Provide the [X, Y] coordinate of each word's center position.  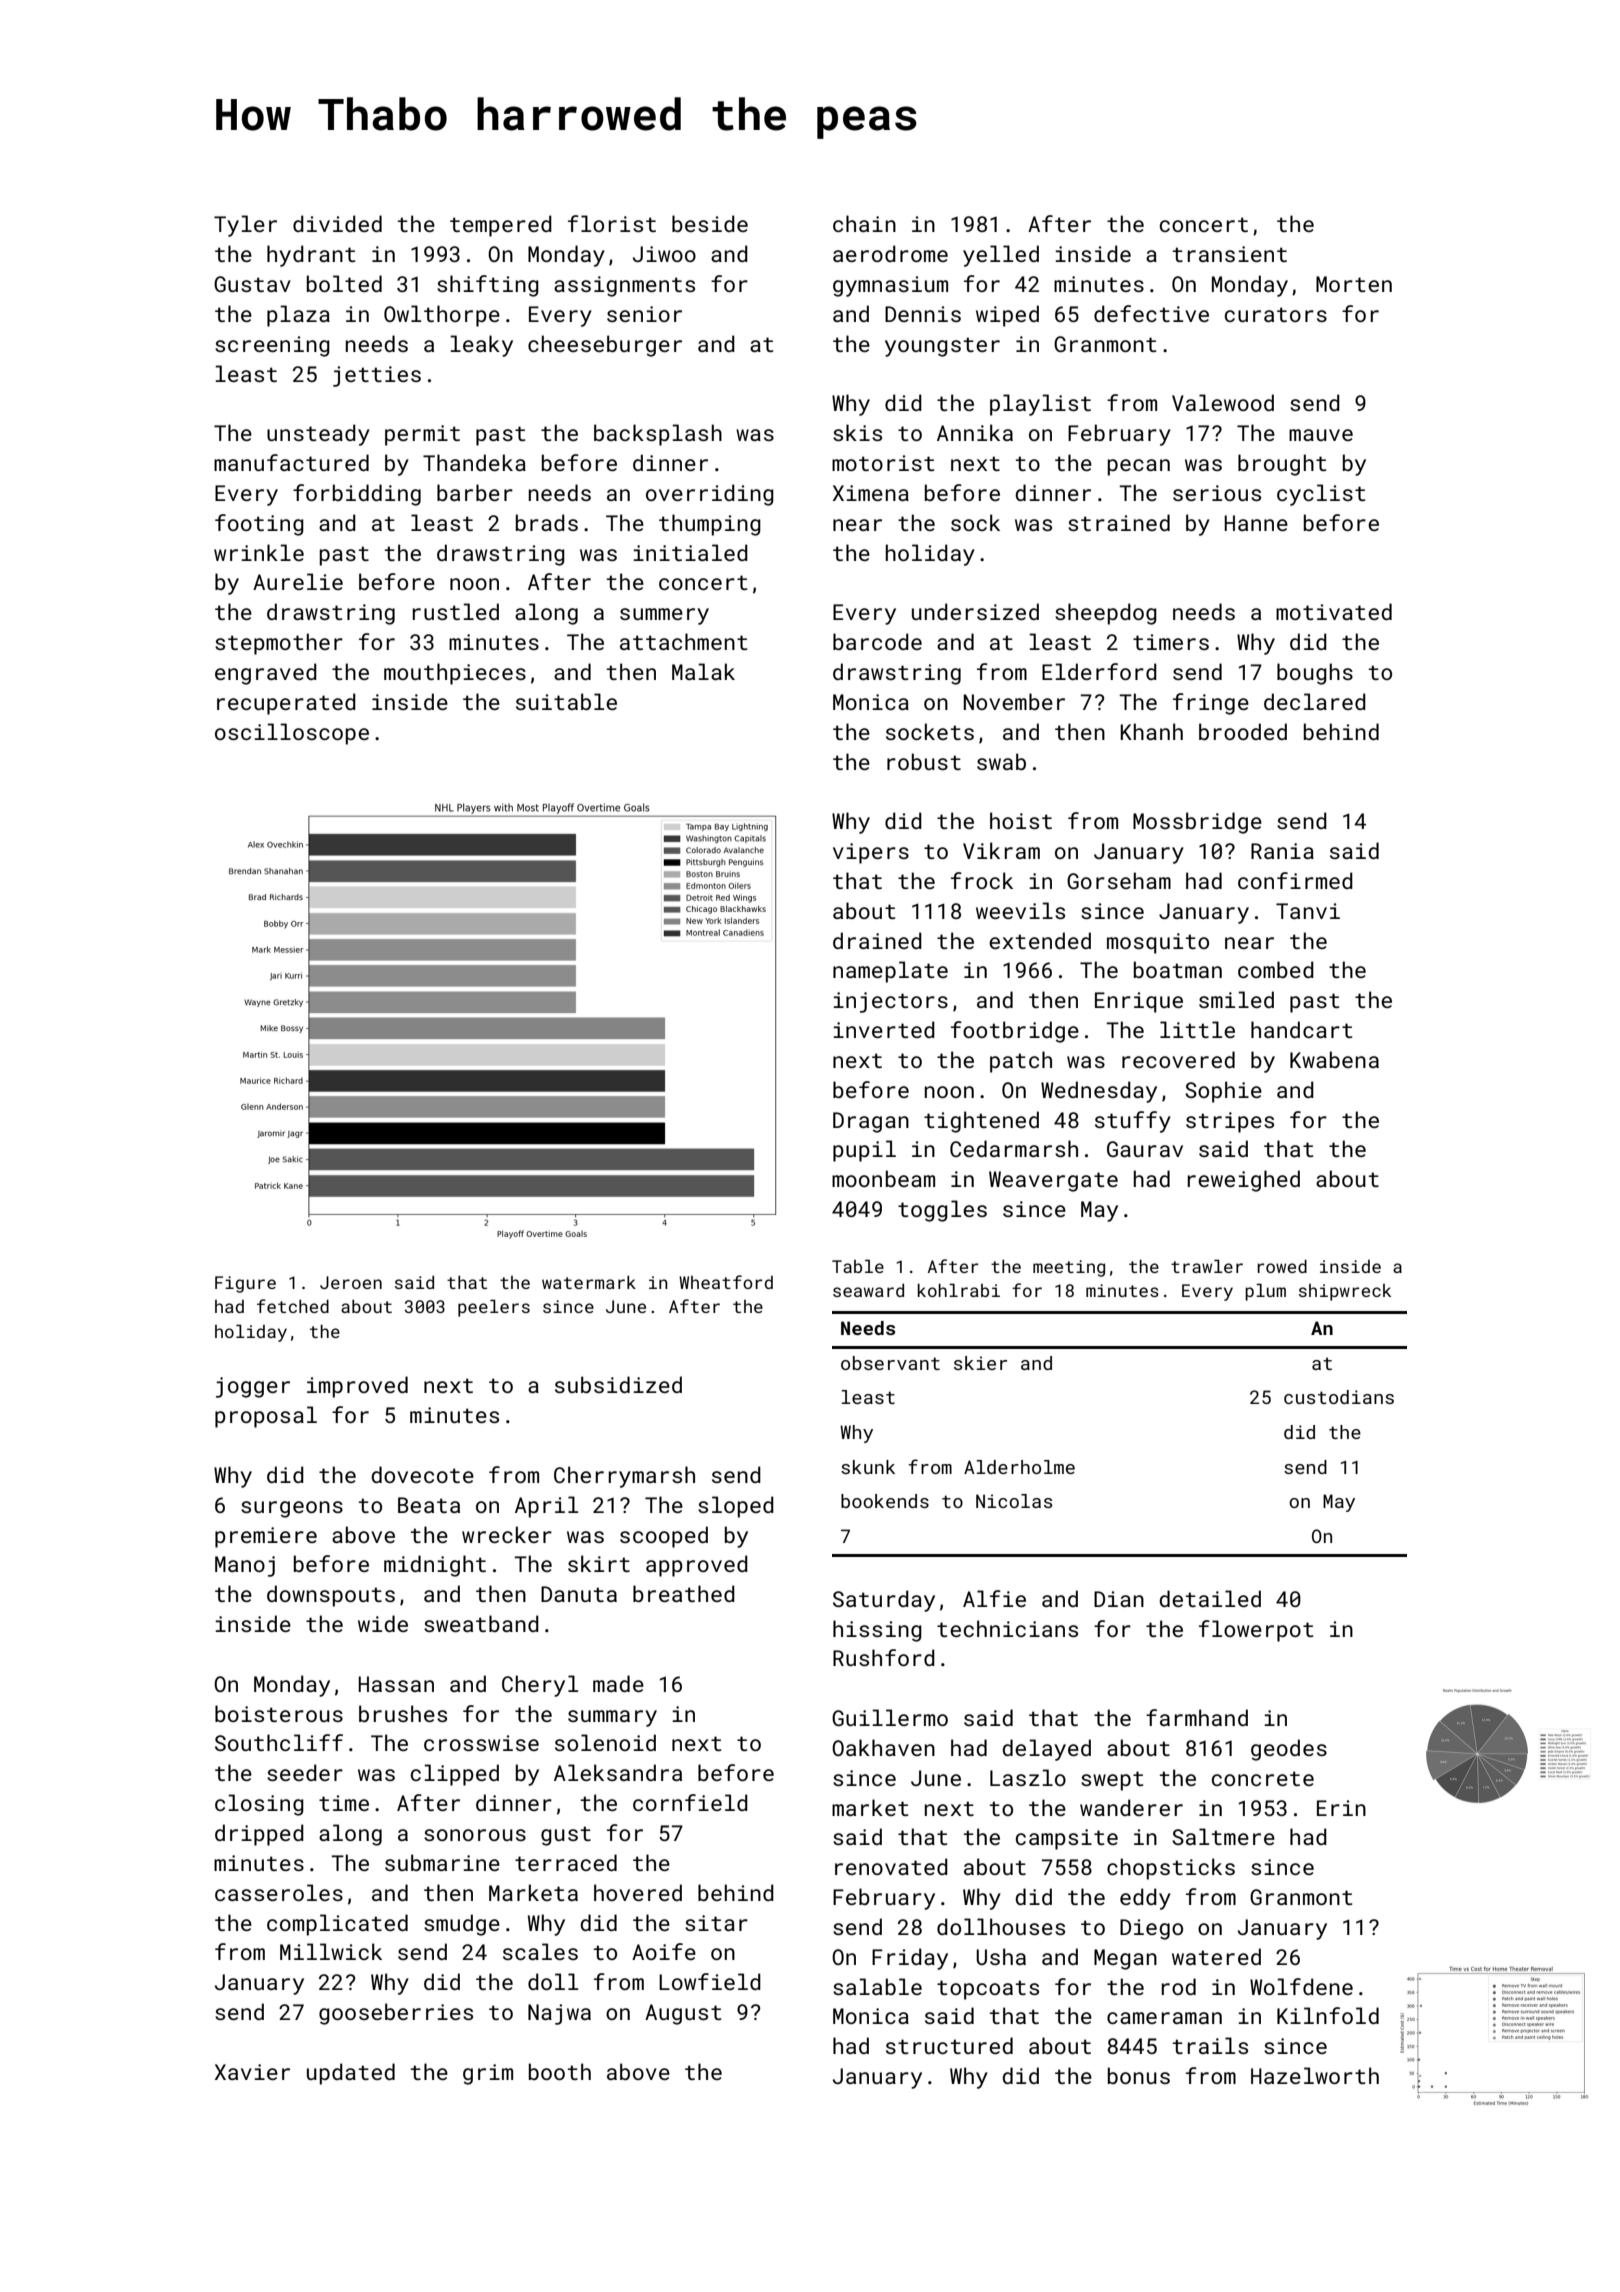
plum [1265, 1292]
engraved [266, 674]
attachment [683, 641]
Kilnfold [1328, 2015]
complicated [337, 1925]
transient [1230, 254]
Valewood [1223, 402]
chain [864, 223]
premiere [266, 1537]
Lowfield [710, 1981]
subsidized [618, 1384]
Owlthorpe [442, 316]
